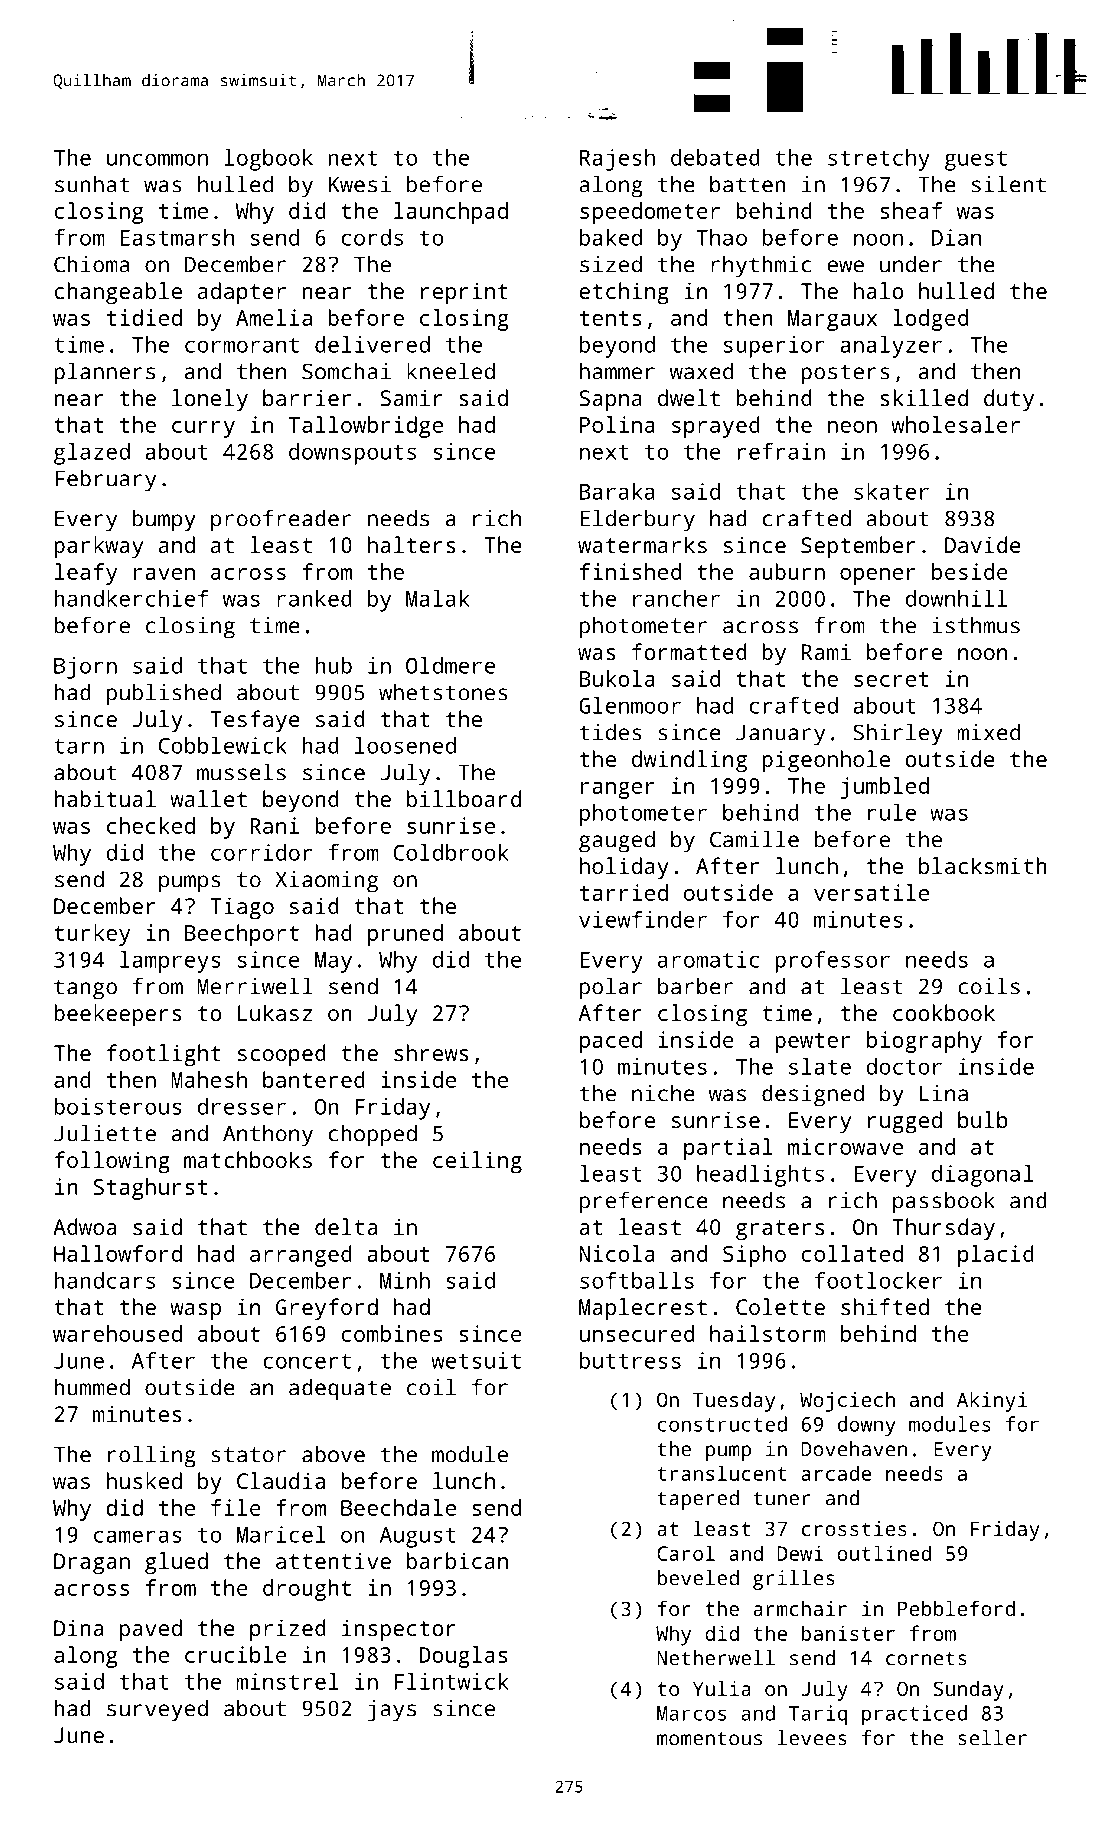  I want to click on bumpy, so click(164, 520).
